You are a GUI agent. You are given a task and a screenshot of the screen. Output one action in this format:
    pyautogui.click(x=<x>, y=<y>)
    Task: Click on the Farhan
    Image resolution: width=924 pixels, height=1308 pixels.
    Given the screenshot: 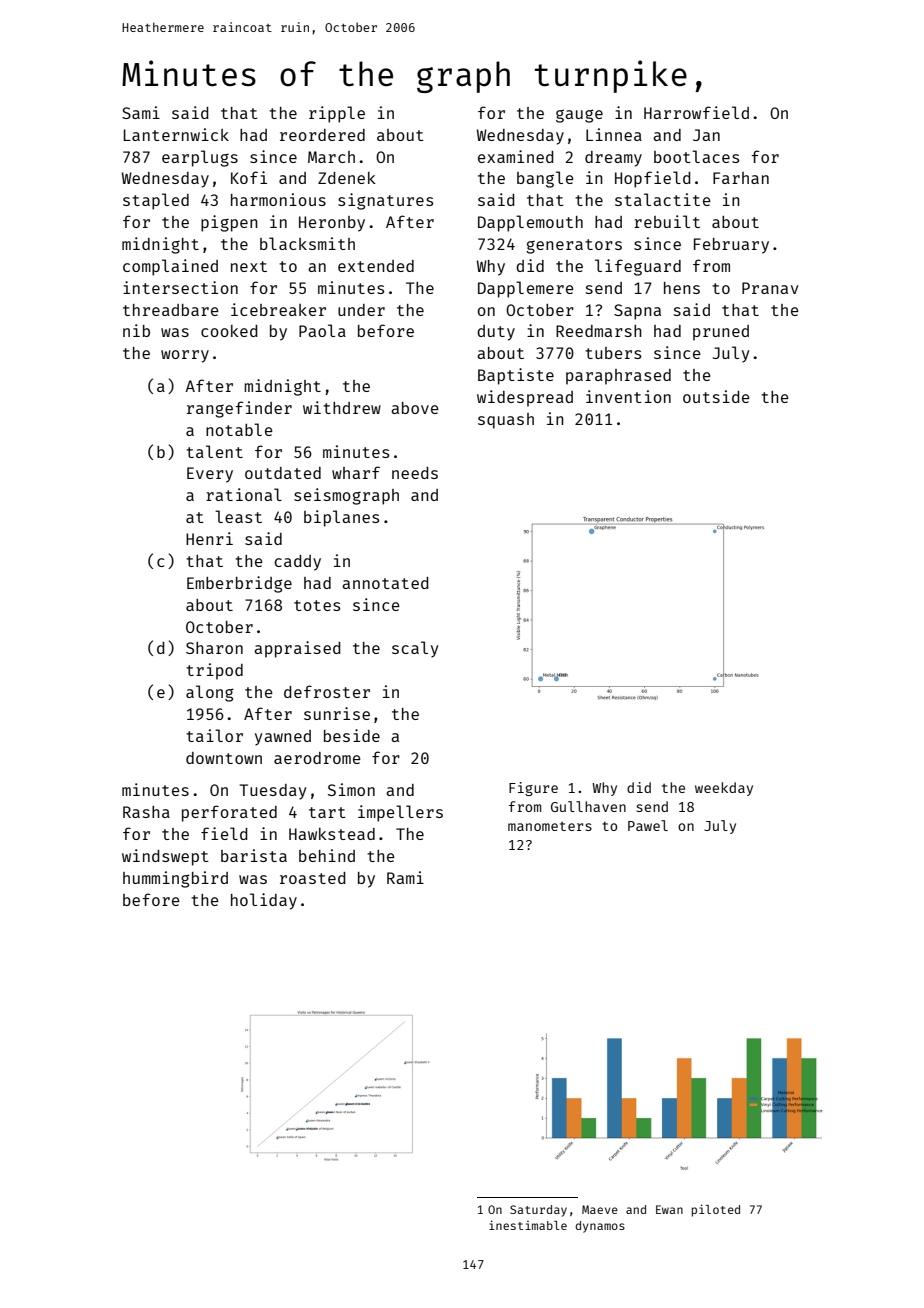 What is the action you would take?
    pyautogui.click(x=741, y=178)
